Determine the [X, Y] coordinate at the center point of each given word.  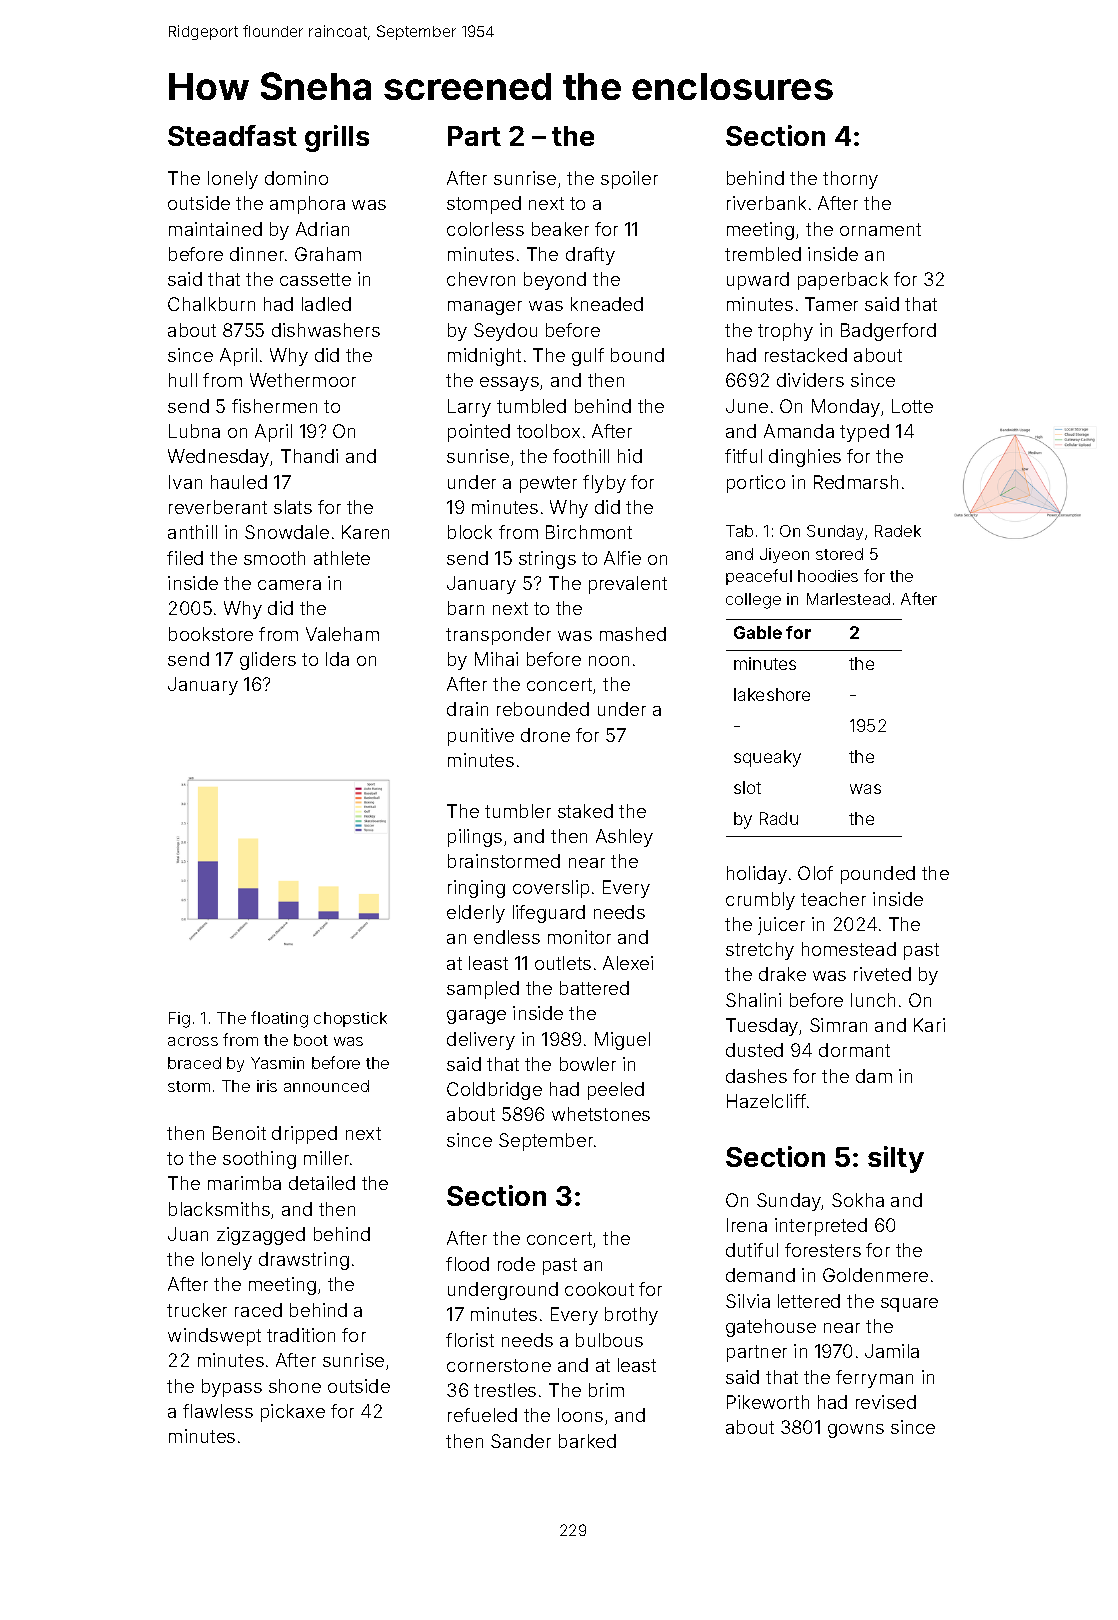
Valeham [342, 634]
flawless [218, 1411]
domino [296, 178]
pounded [878, 875]
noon [609, 661]
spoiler [629, 180]
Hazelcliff [766, 1101]
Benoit [239, 1133]
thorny [850, 180]
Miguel [622, 1041]
